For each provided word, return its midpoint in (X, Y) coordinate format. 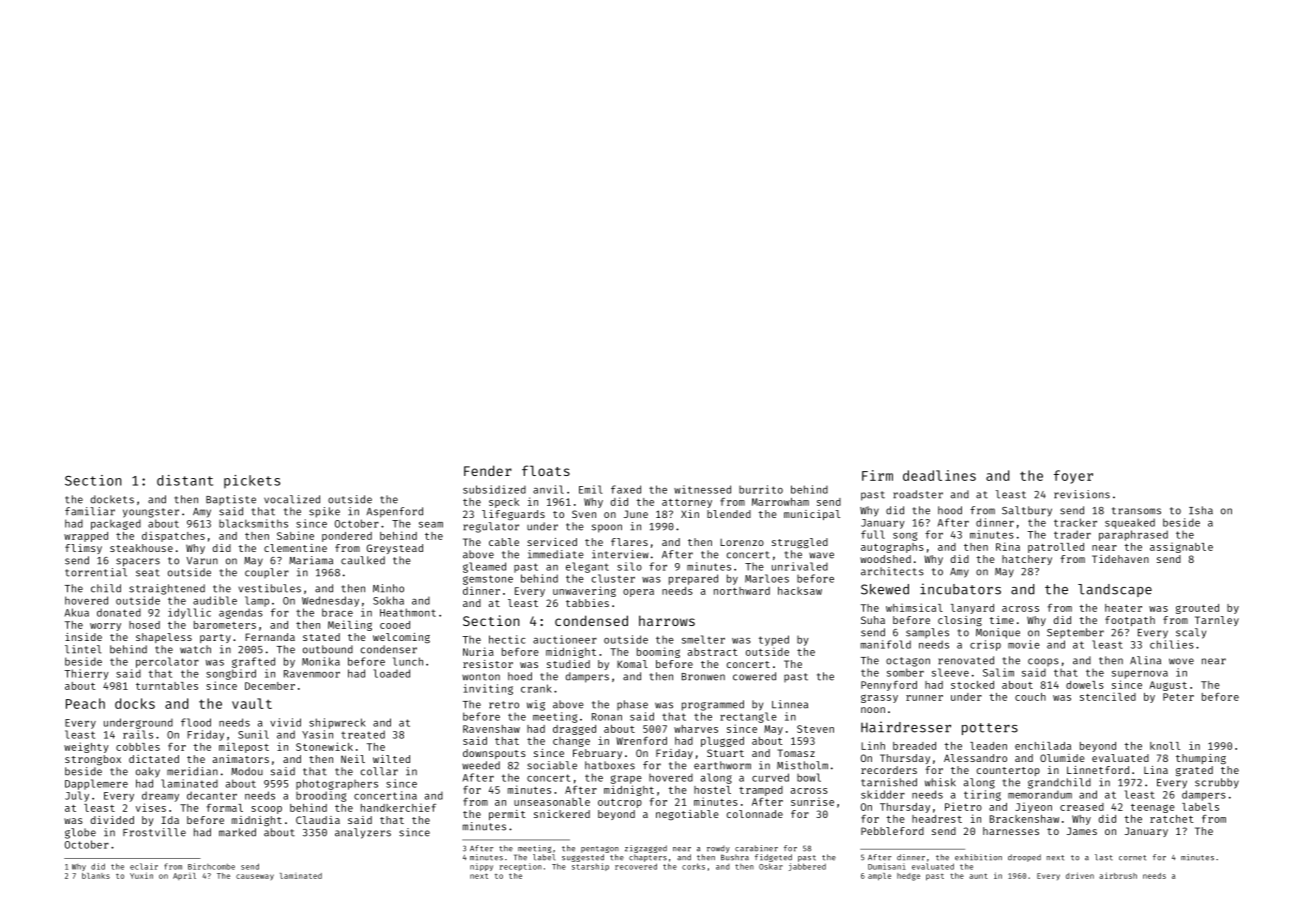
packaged (116, 524)
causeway (255, 877)
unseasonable (552, 802)
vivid (285, 722)
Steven (815, 729)
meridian (192, 771)
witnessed (702, 489)
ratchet (1172, 819)
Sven (584, 514)
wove (1181, 661)
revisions (1082, 494)
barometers (225, 625)
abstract (713, 652)
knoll (1165, 746)
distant (185, 480)
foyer (1073, 477)
